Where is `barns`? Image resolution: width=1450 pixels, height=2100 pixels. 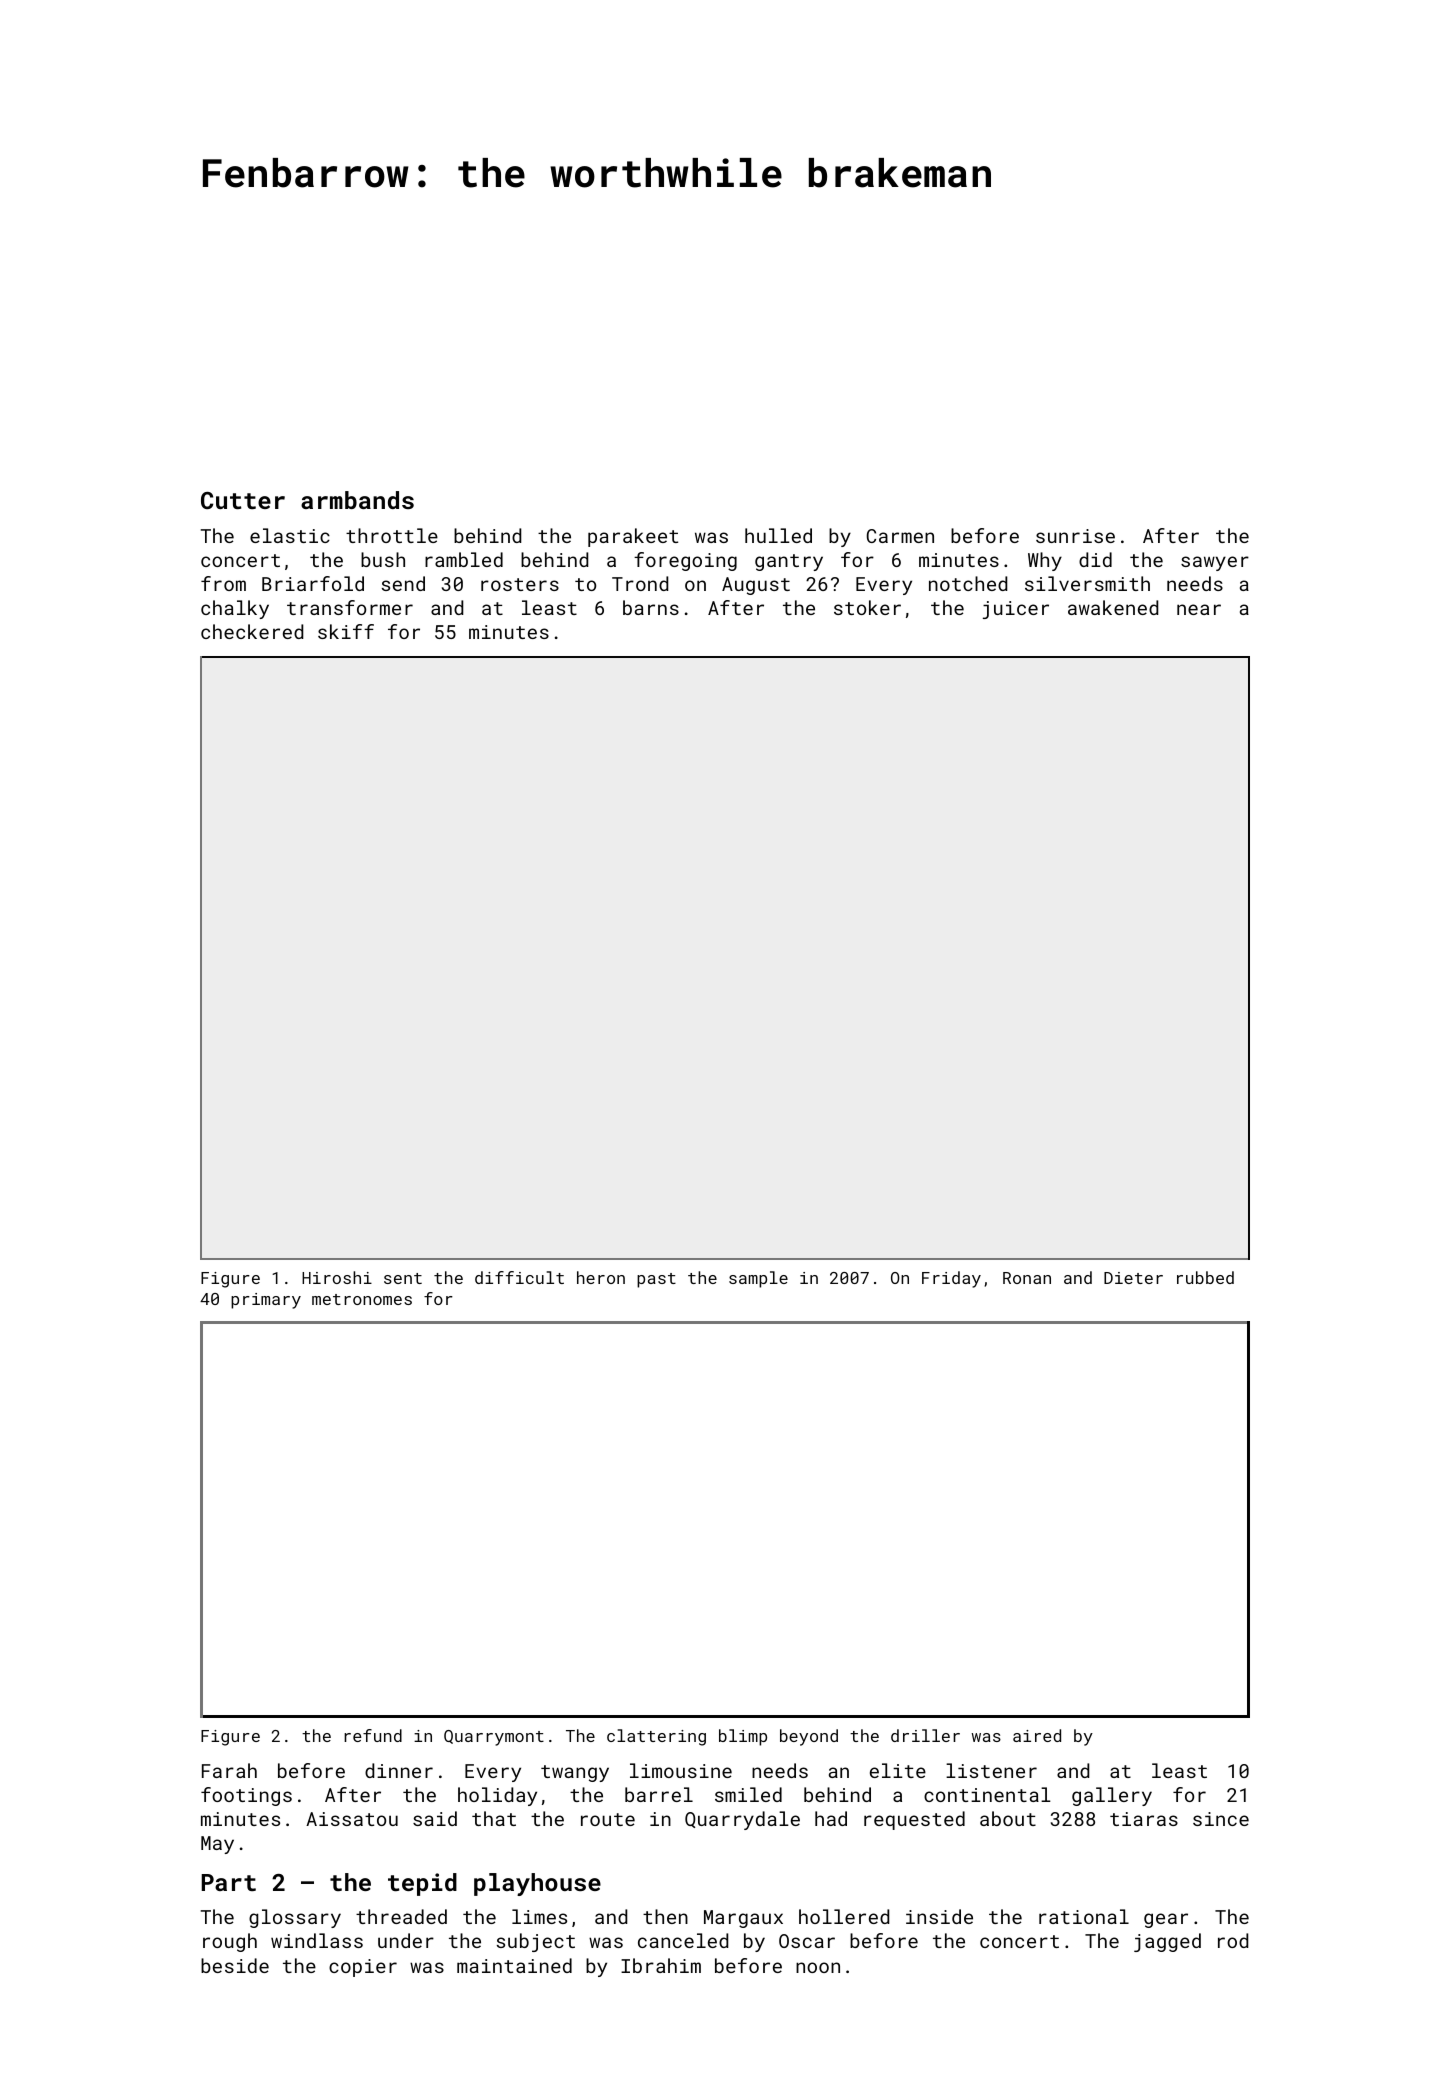 barns is located at coordinates (651, 607).
